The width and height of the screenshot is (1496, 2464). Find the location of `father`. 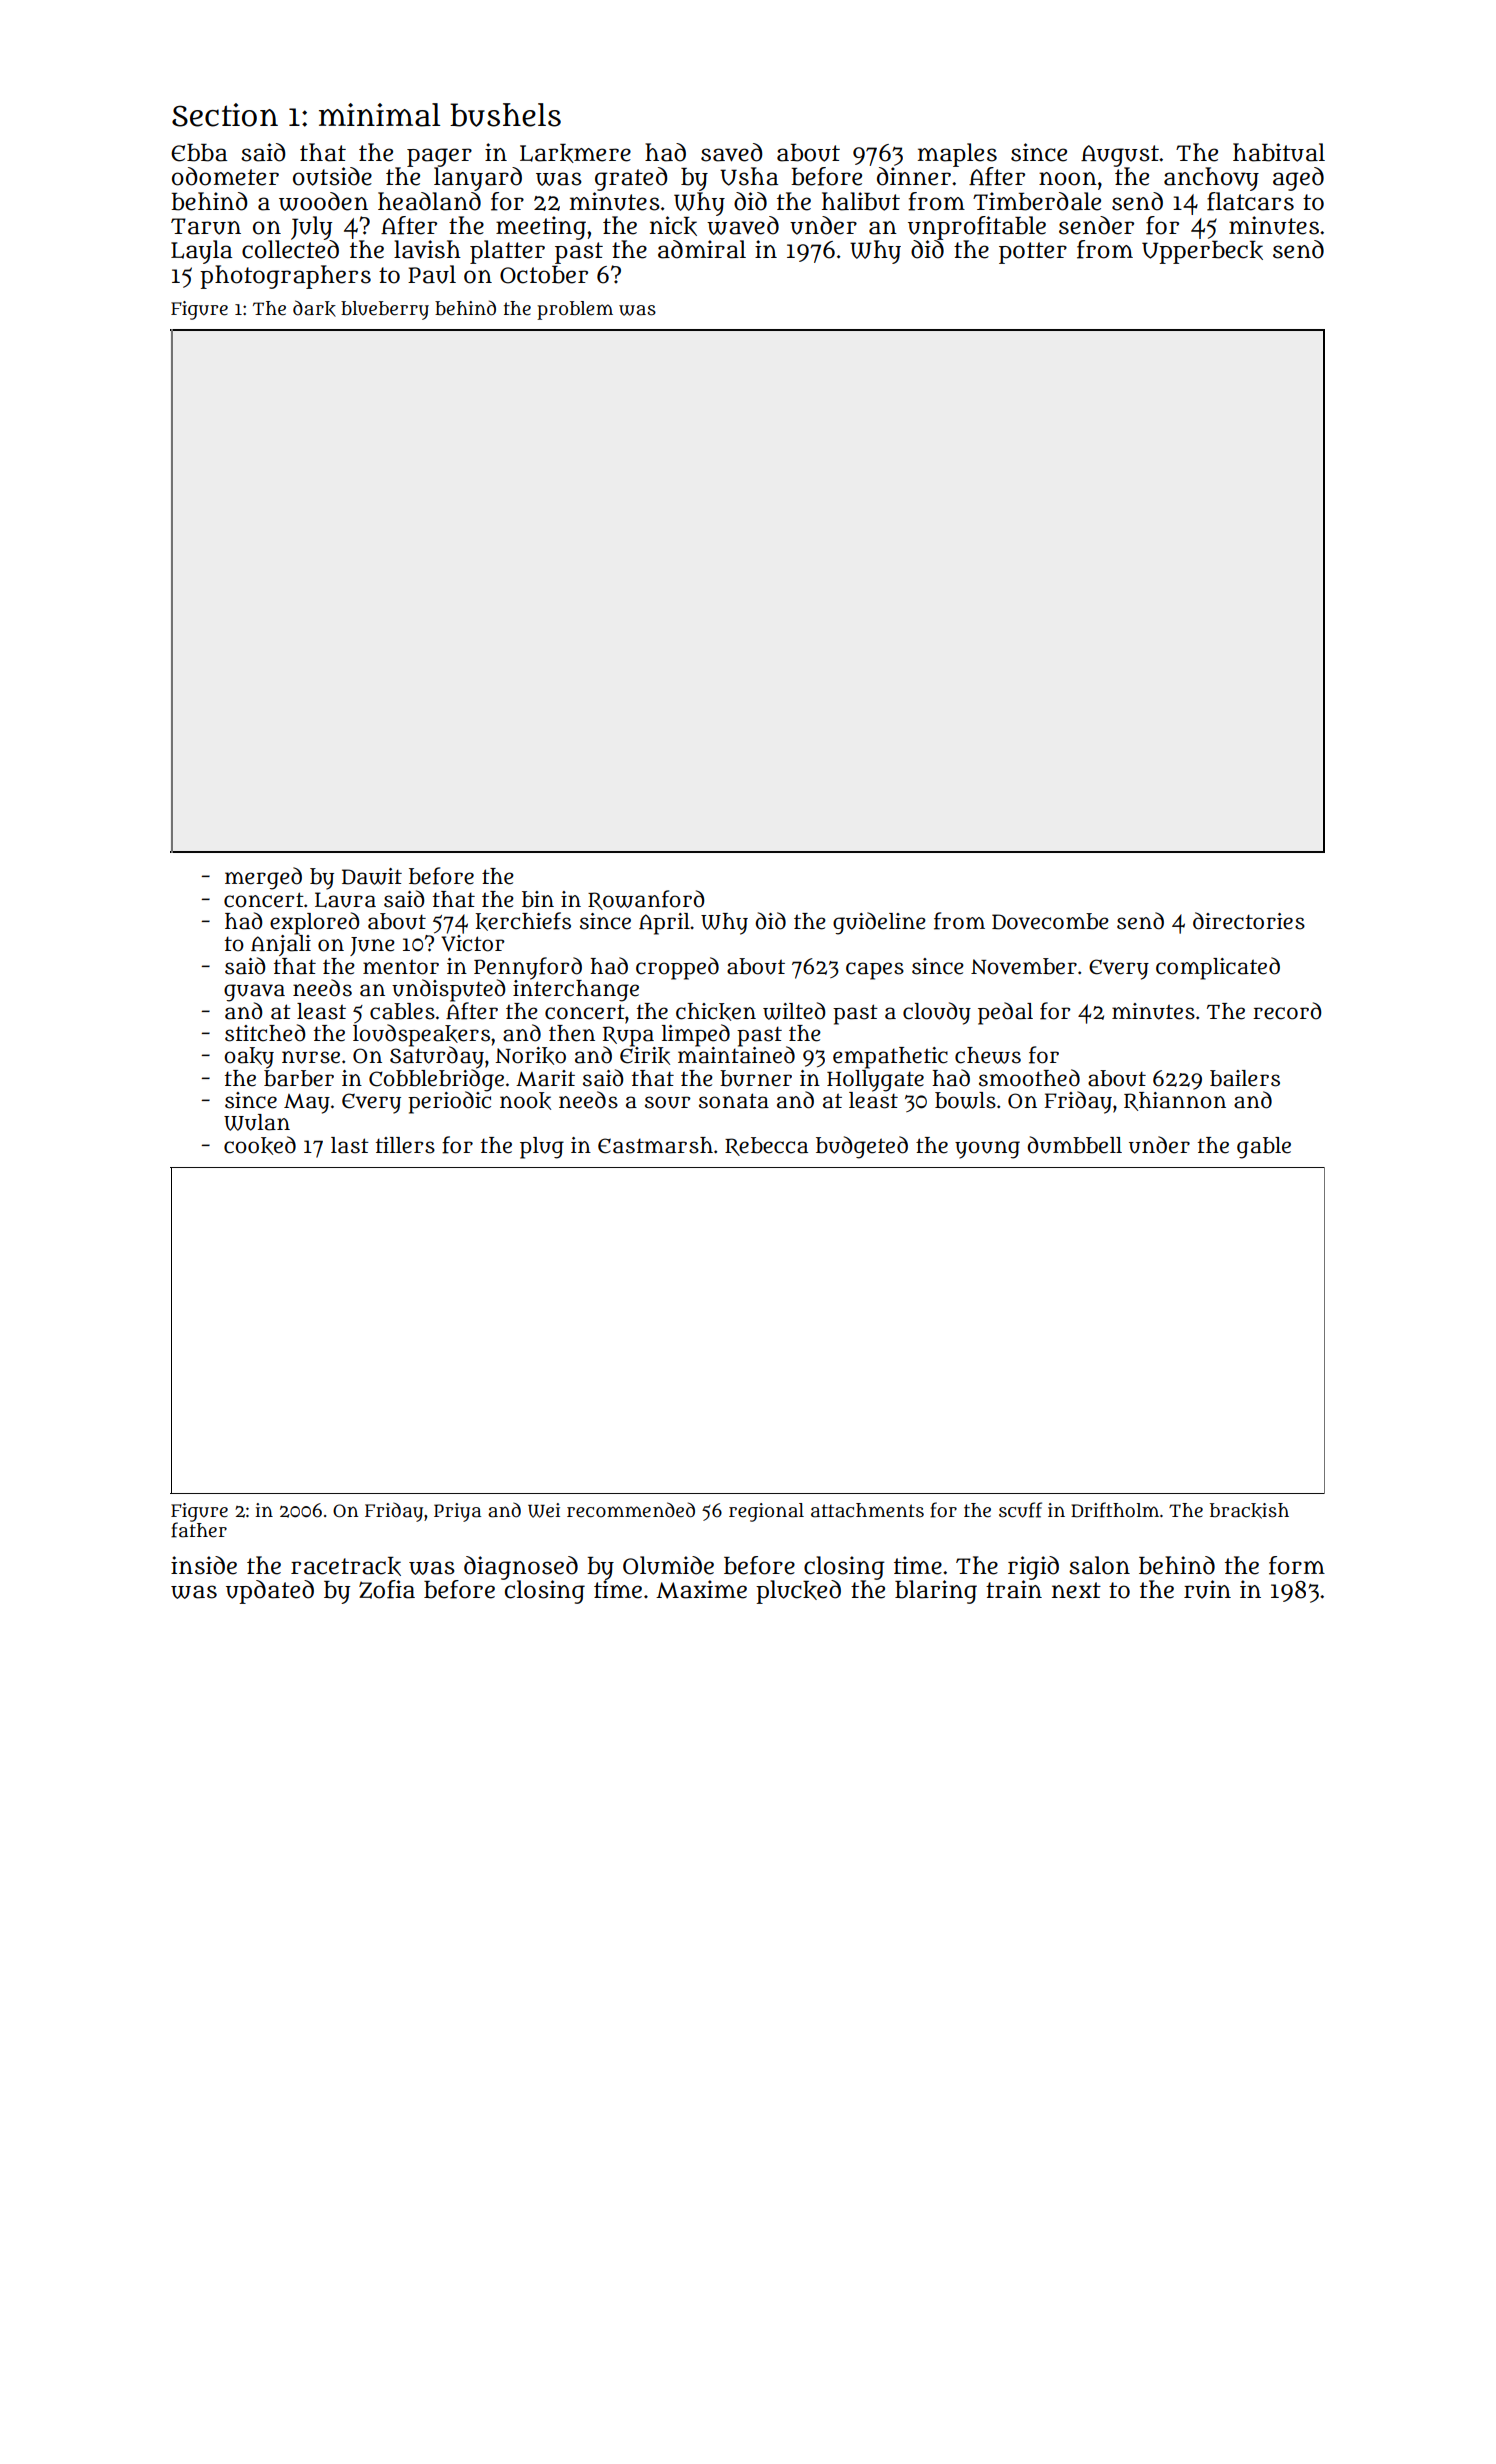

father is located at coordinates (199, 1530).
